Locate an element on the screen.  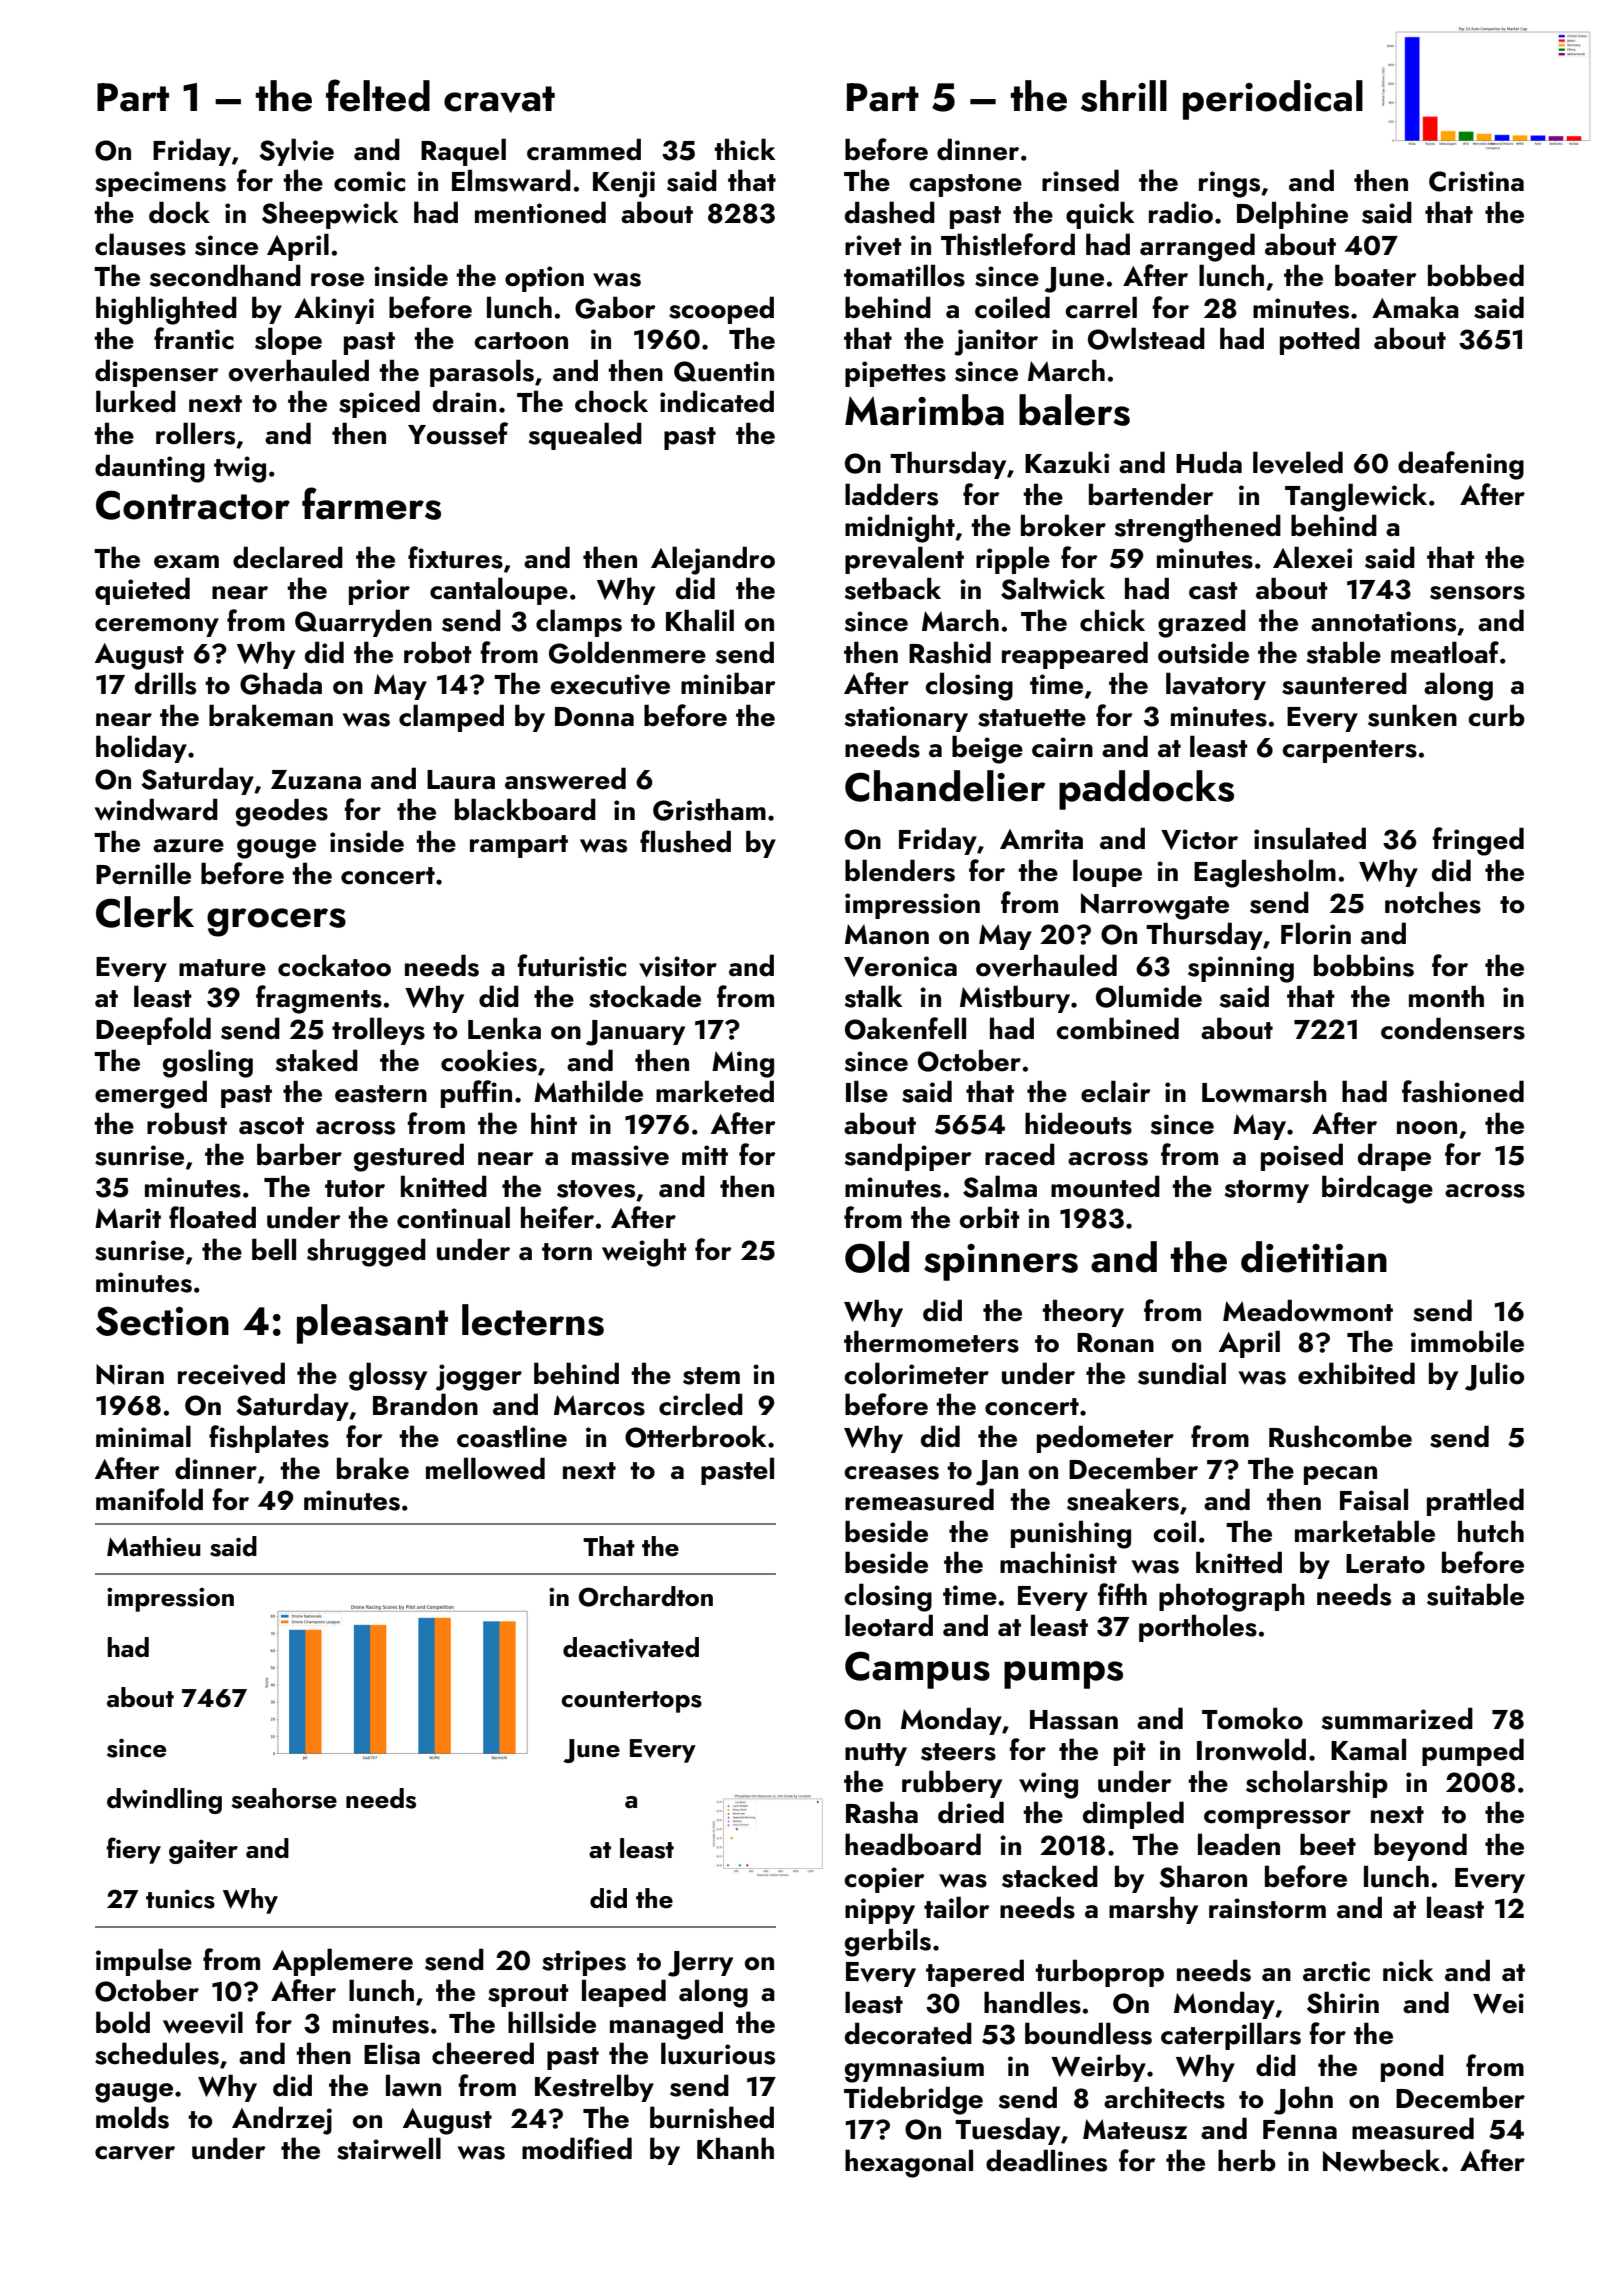
Newbeck is located at coordinates (1381, 2160).
